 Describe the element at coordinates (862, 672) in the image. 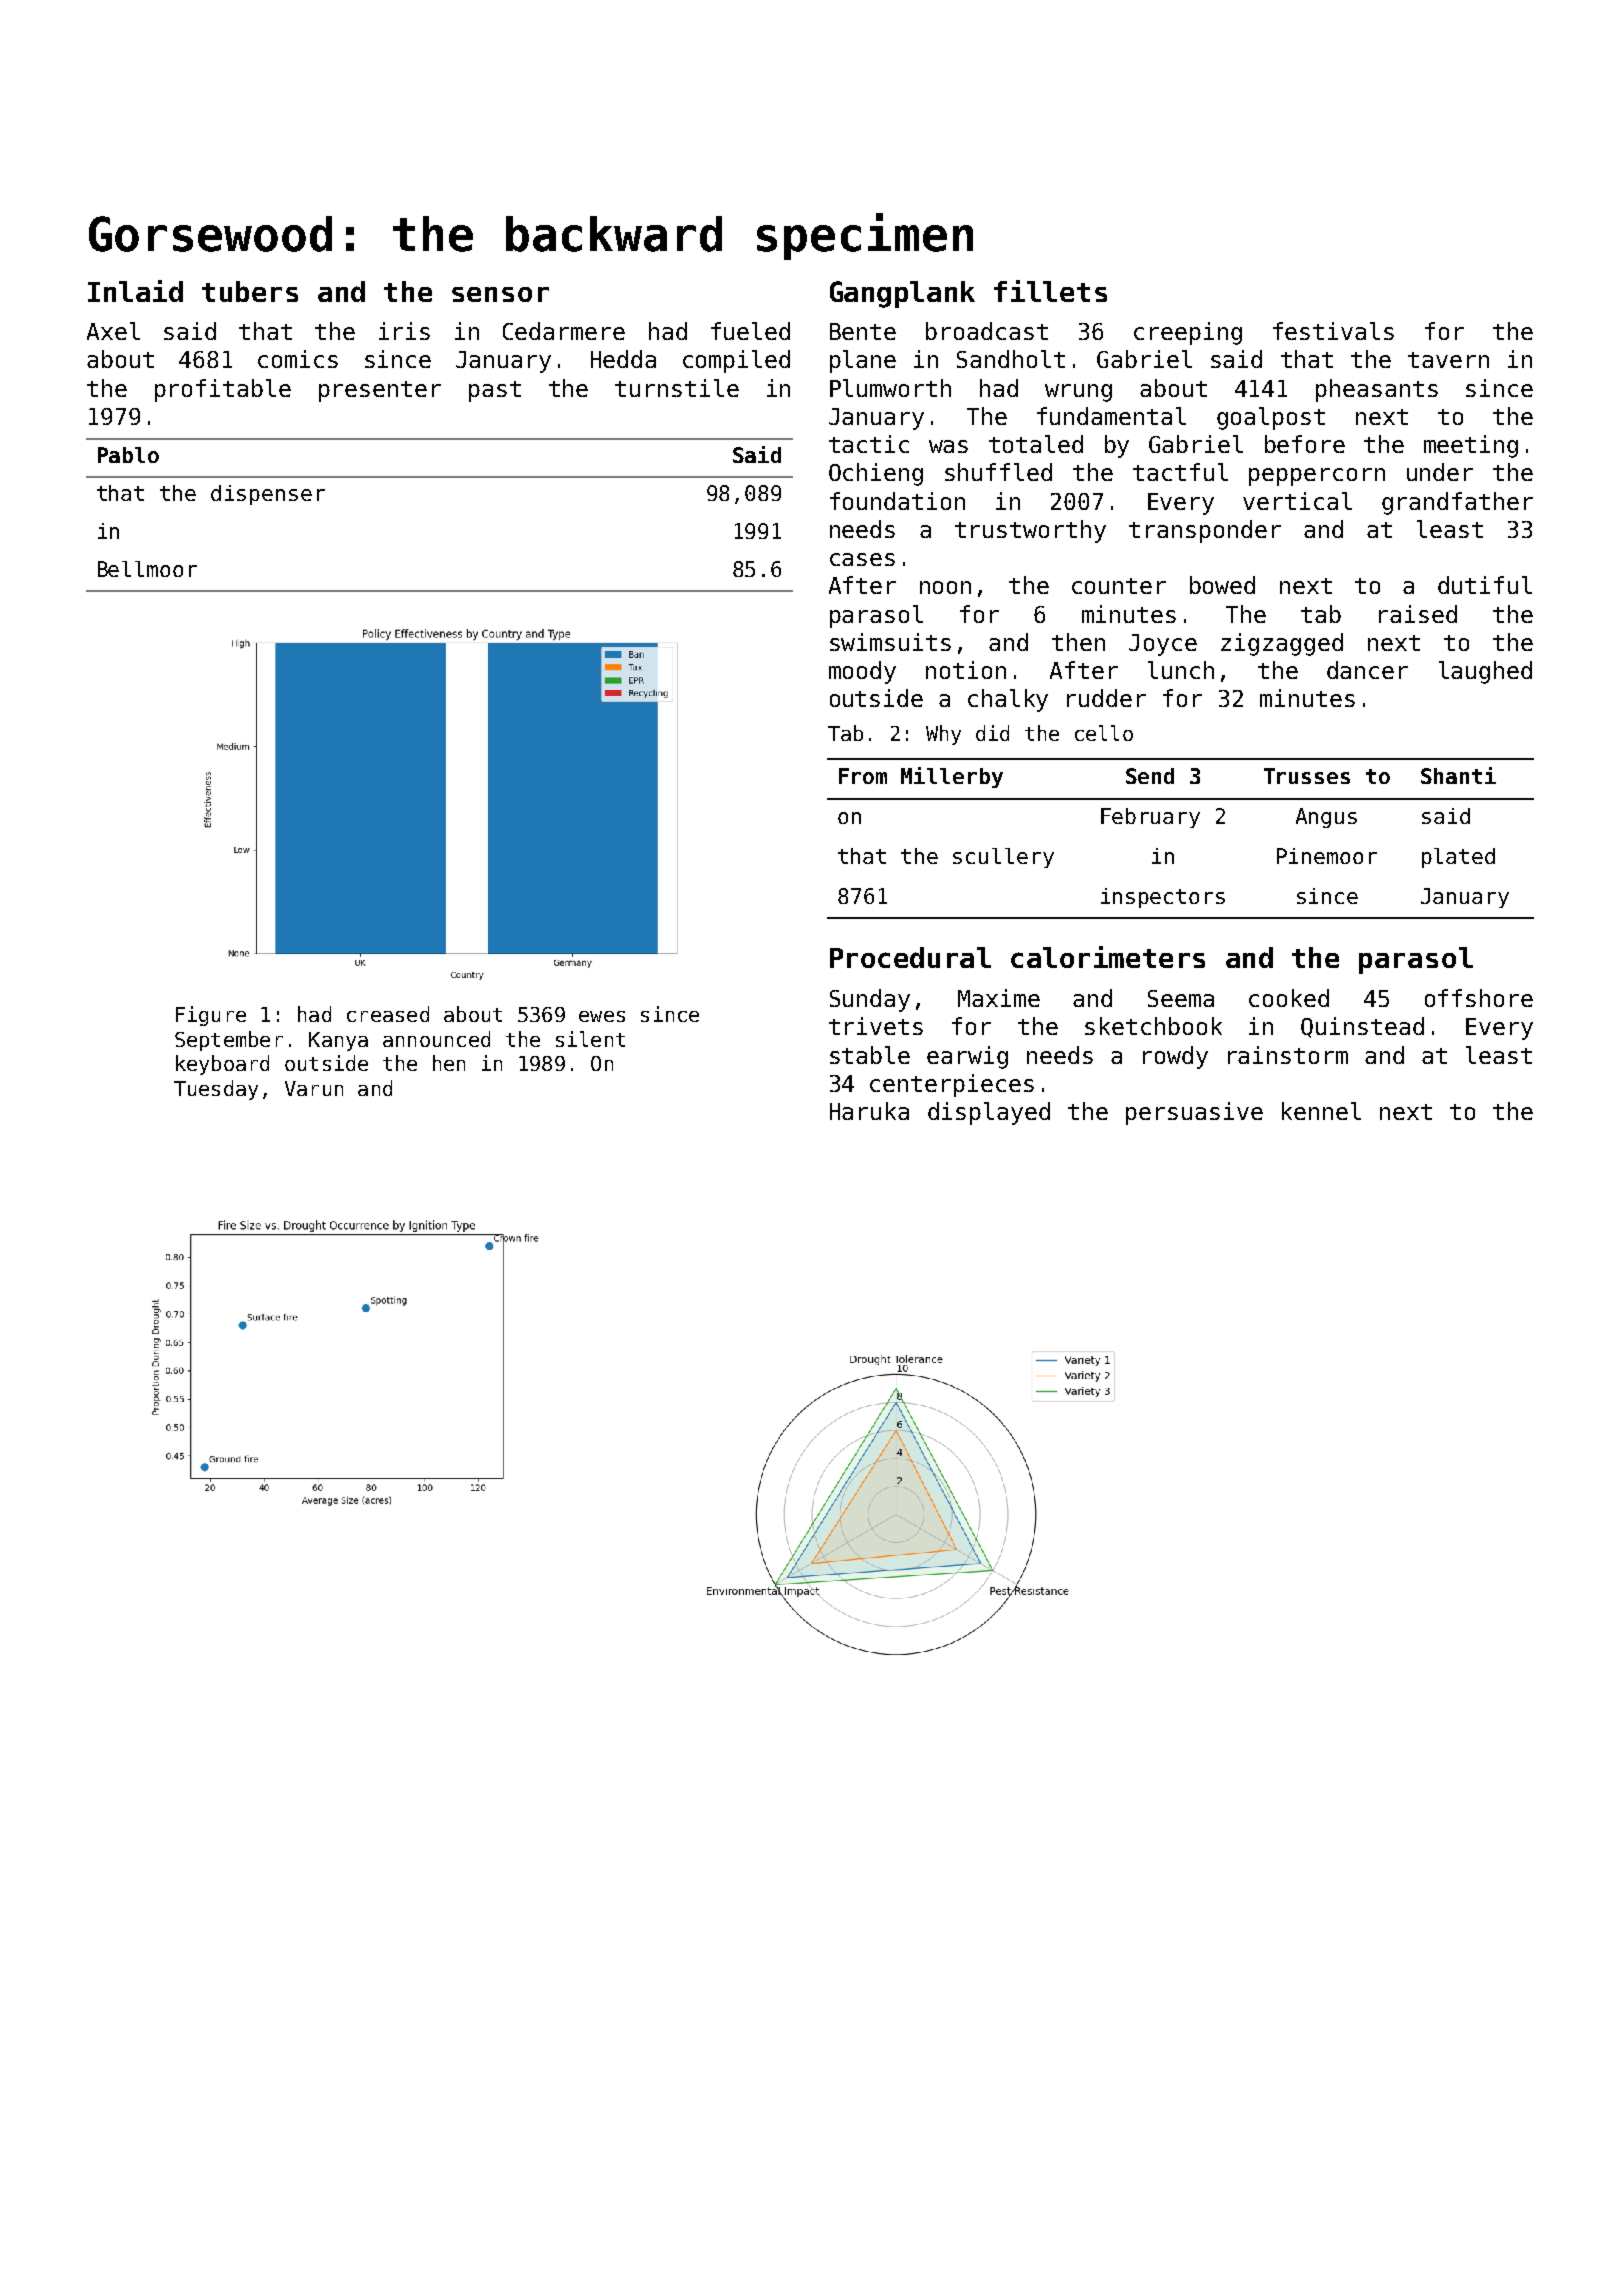

I see `moody` at that location.
